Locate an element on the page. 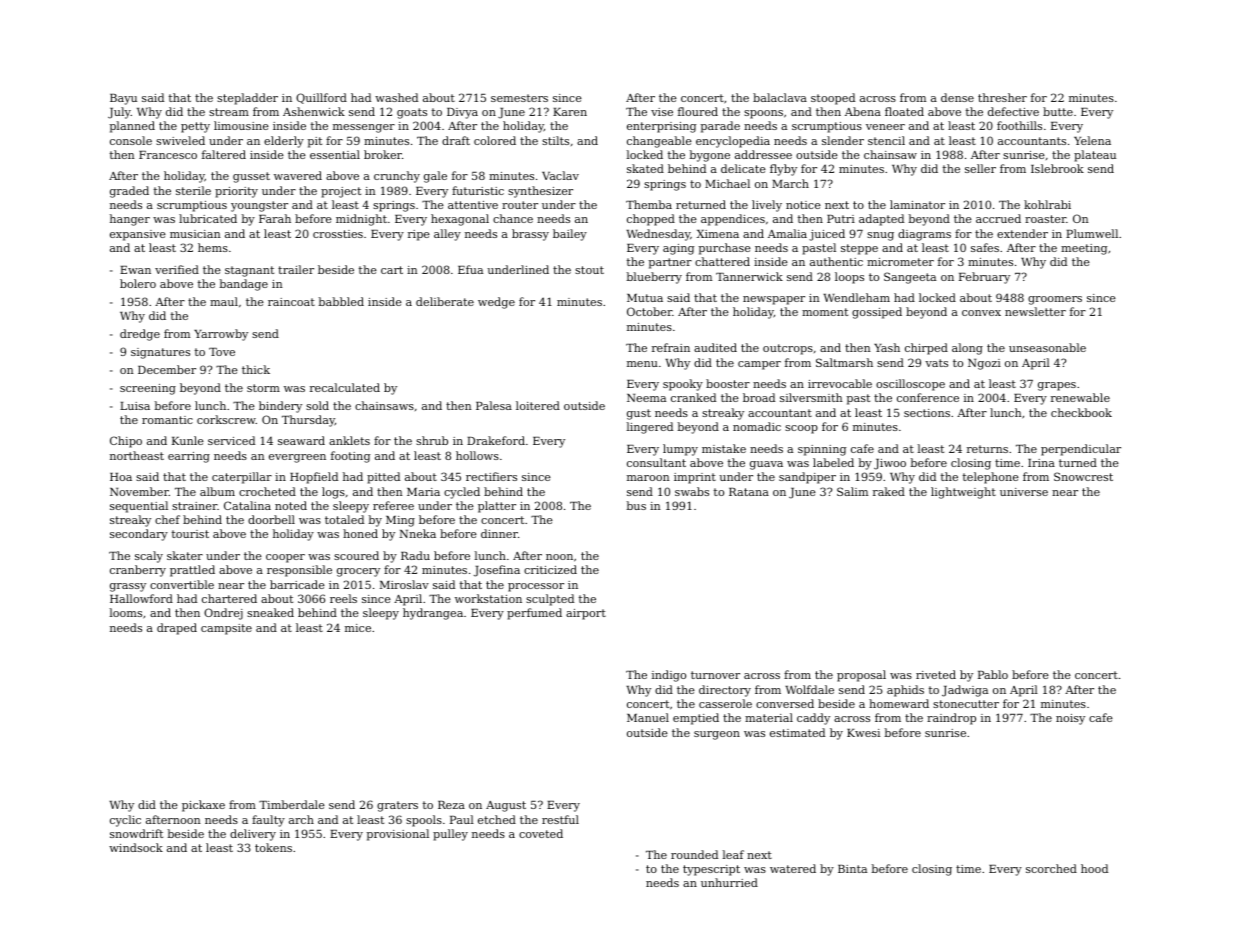  earring is located at coordinates (189, 457).
